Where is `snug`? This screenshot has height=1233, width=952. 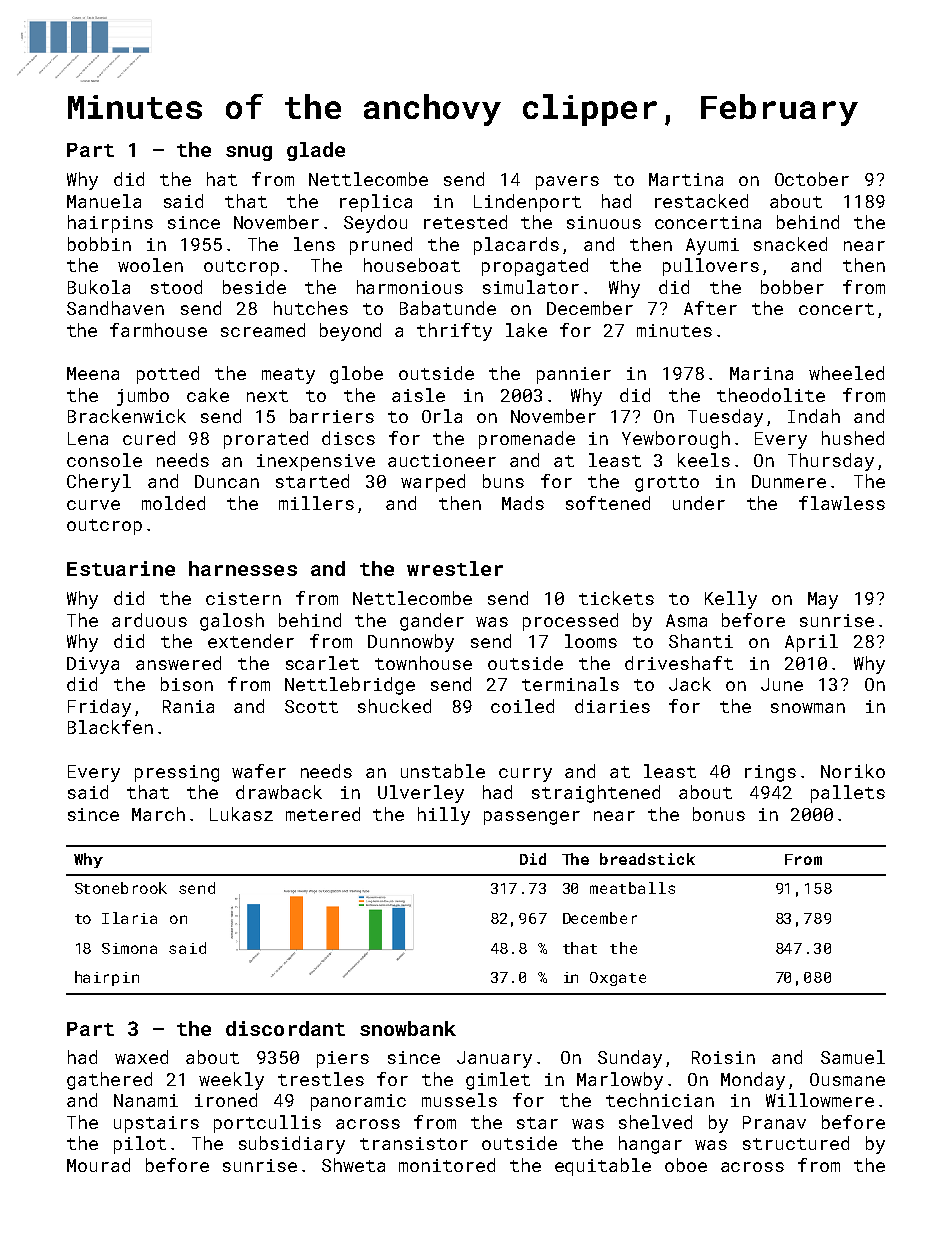
snug is located at coordinates (249, 153).
